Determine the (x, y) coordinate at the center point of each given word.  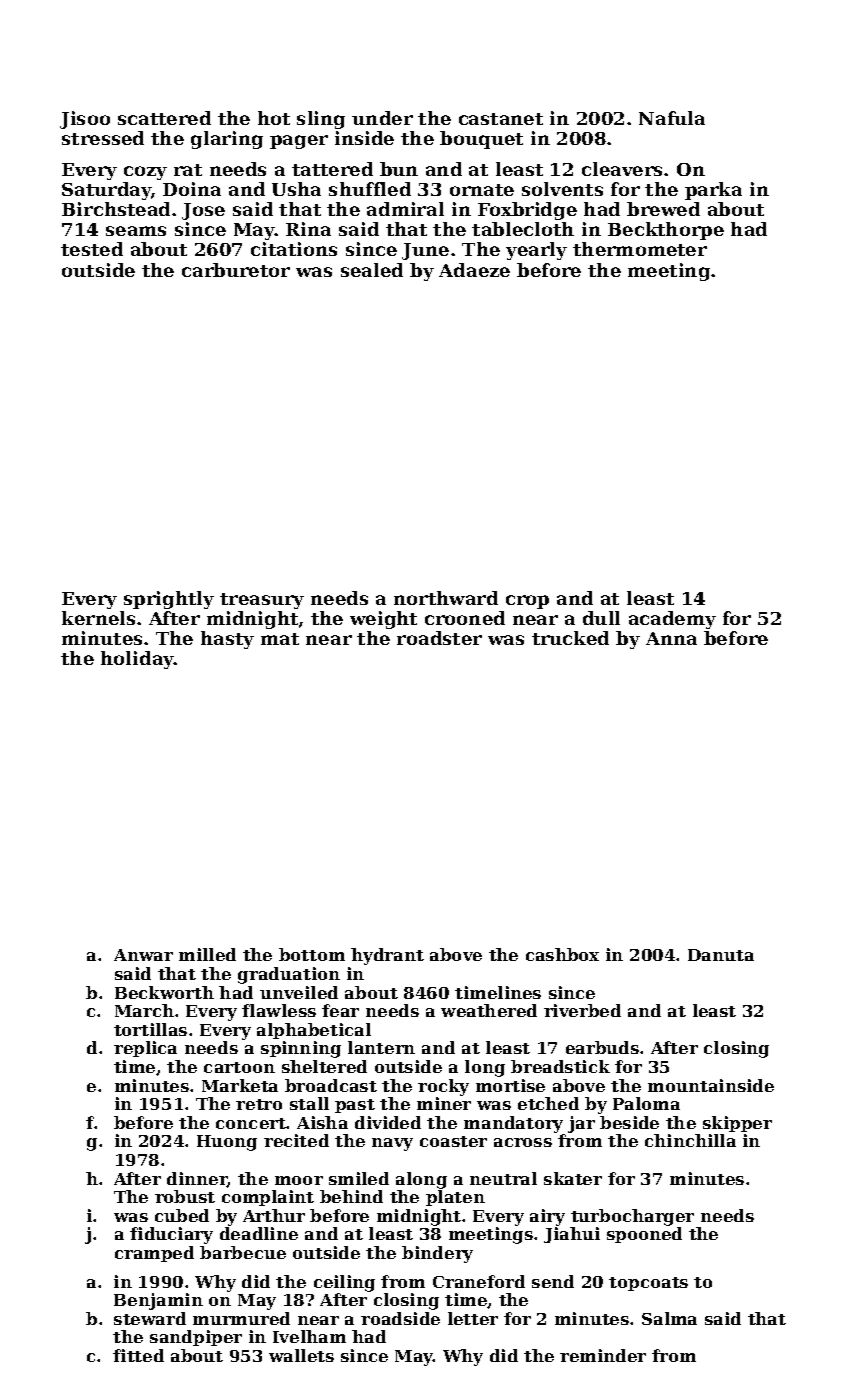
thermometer (640, 249)
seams (136, 231)
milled (207, 954)
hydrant (387, 956)
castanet (501, 119)
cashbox (562, 954)
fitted (138, 1355)
